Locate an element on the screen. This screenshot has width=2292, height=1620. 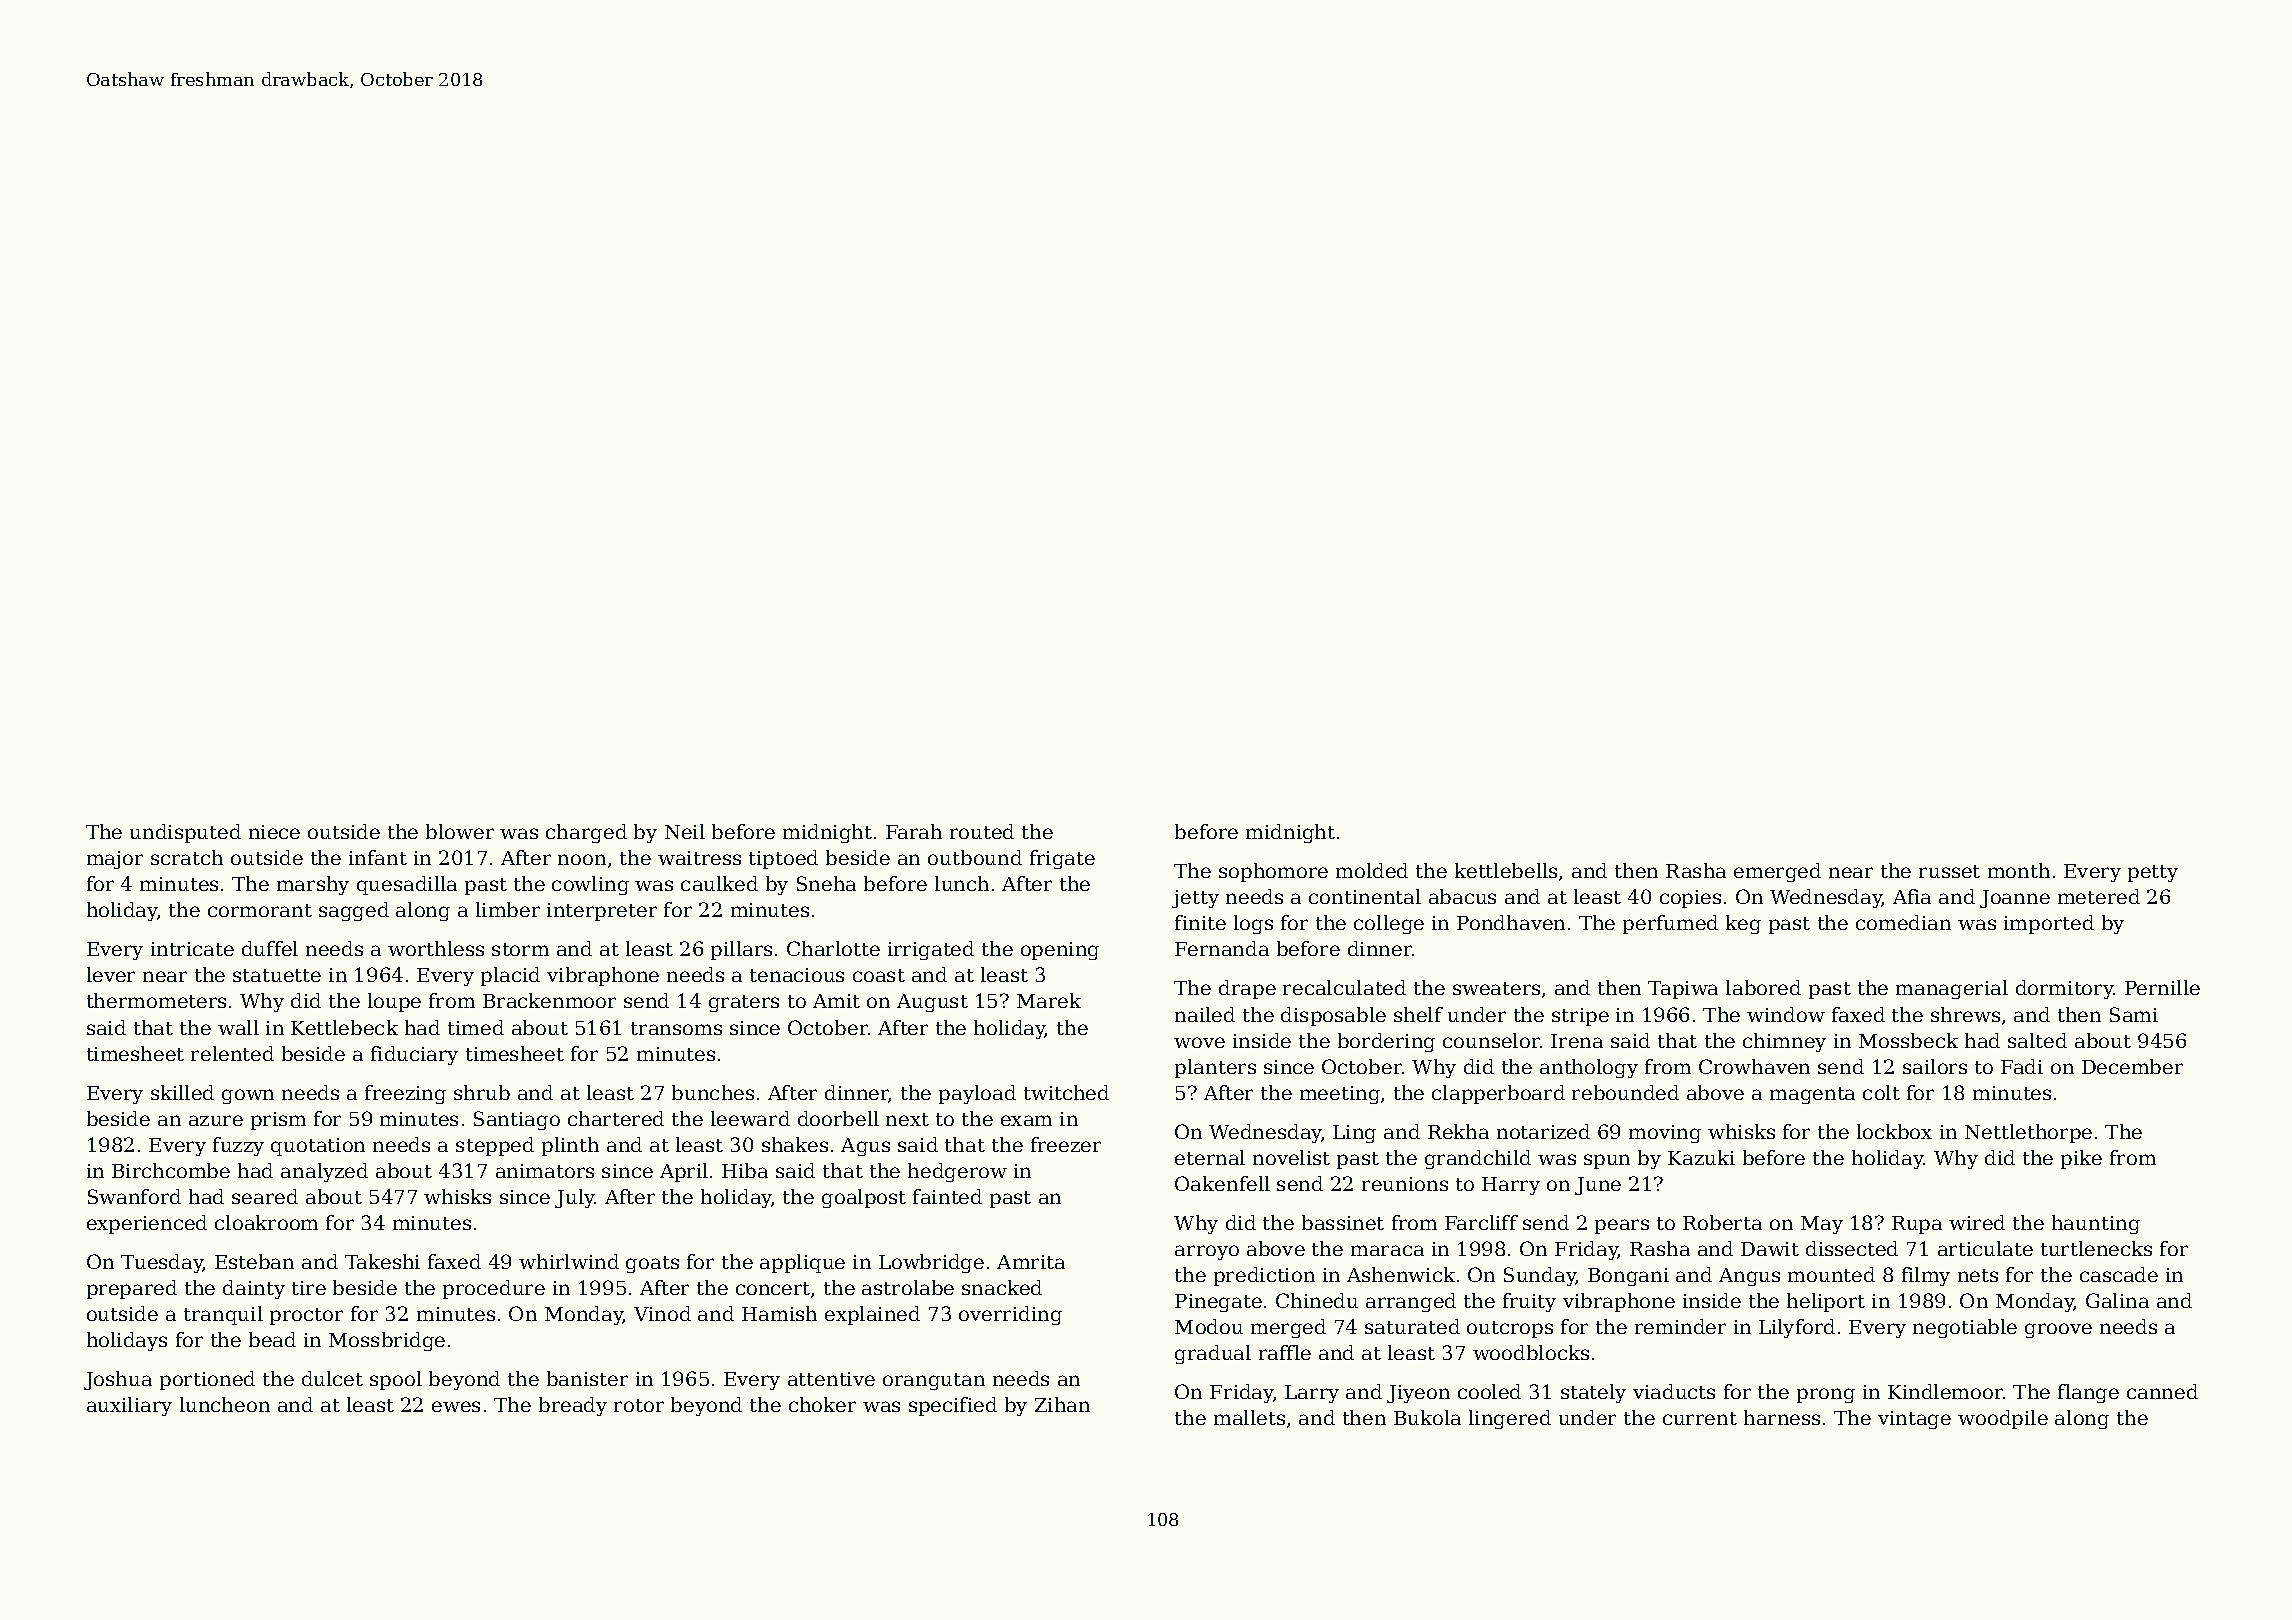
coast is located at coordinates (879, 975).
